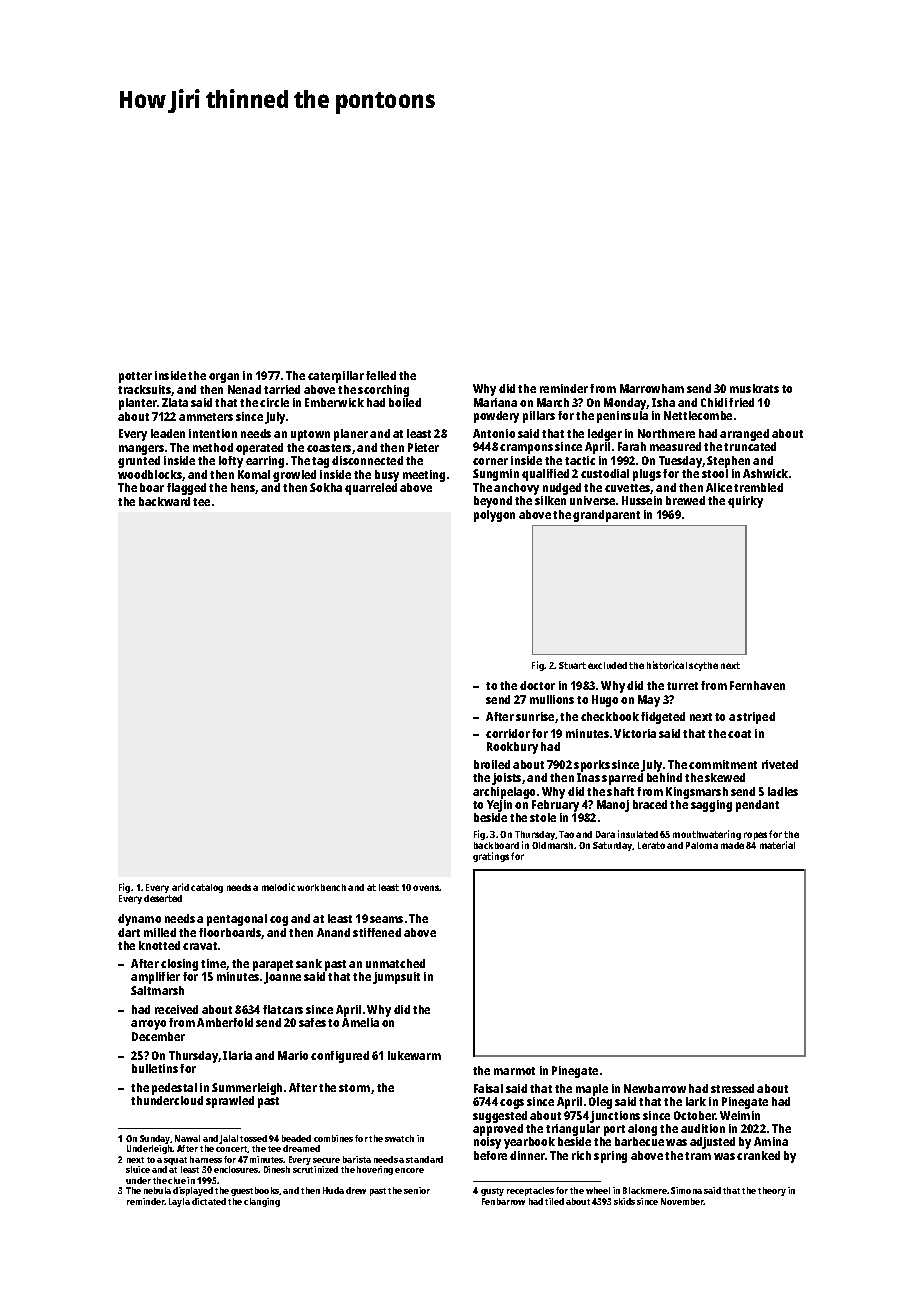  Describe the element at coordinates (371, 489) in the page. I see `quarreled` at that location.
